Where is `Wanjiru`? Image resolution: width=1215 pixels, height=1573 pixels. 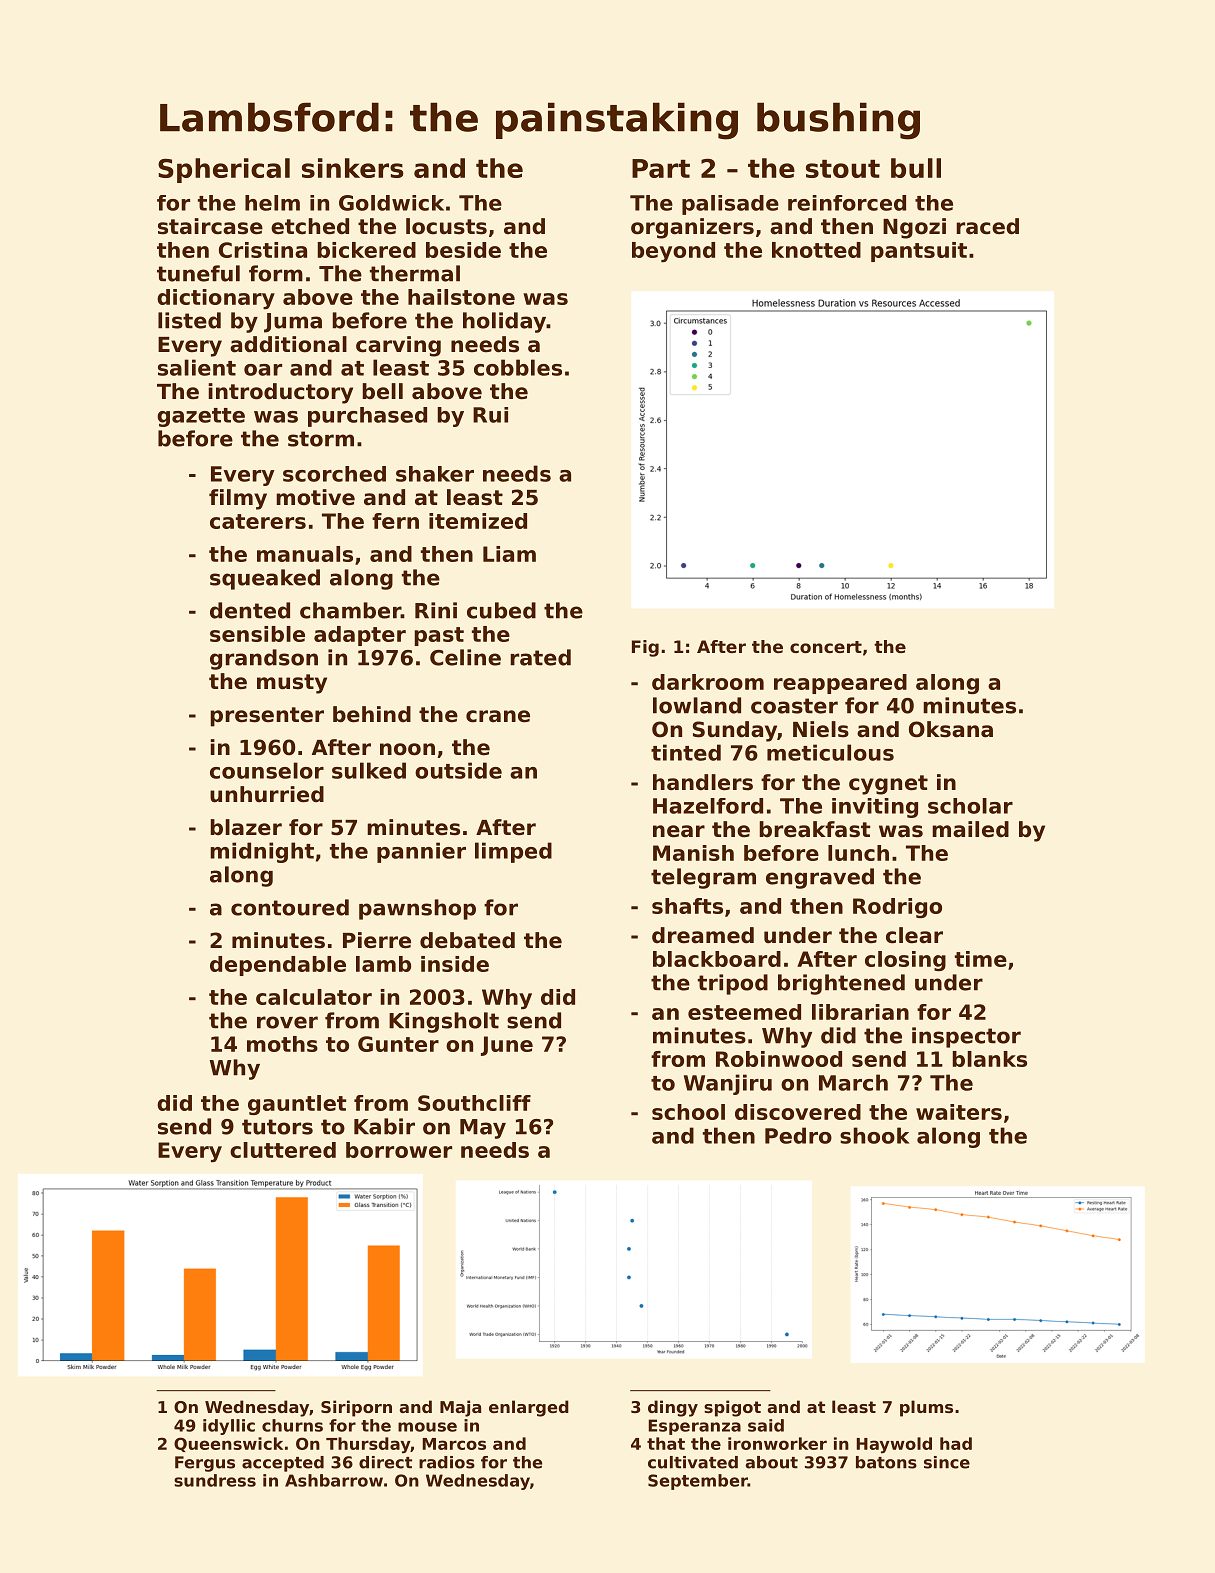 Wanjiru is located at coordinates (728, 1084).
